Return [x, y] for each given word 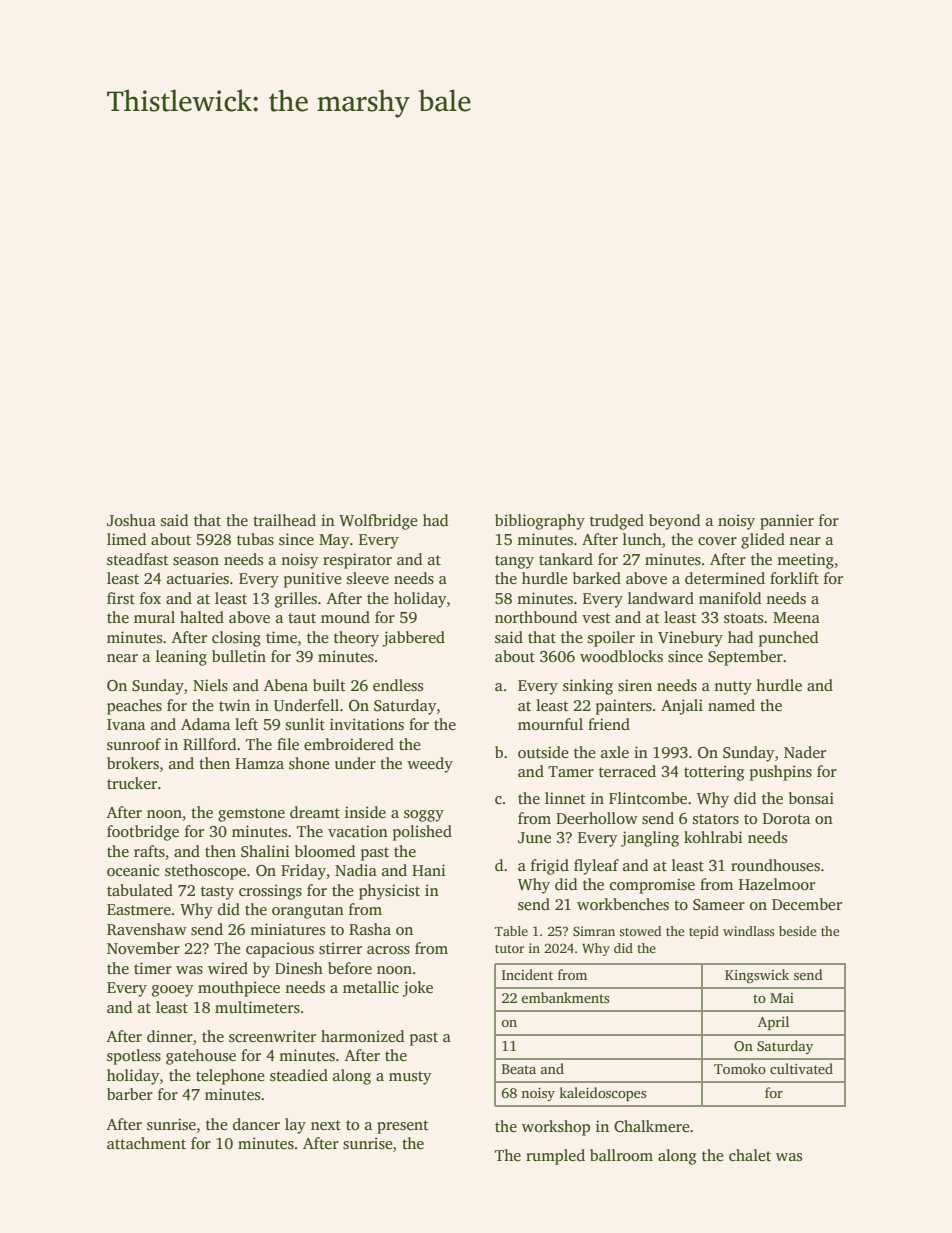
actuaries [198, 578]
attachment [146, 1143]
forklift [794, 578]
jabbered [413, 639]
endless [398, 685]
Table [511, 931]
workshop [556, 1128]
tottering [714, 773]
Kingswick [757, 976]
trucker [132, 783]
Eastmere [139, 910]
